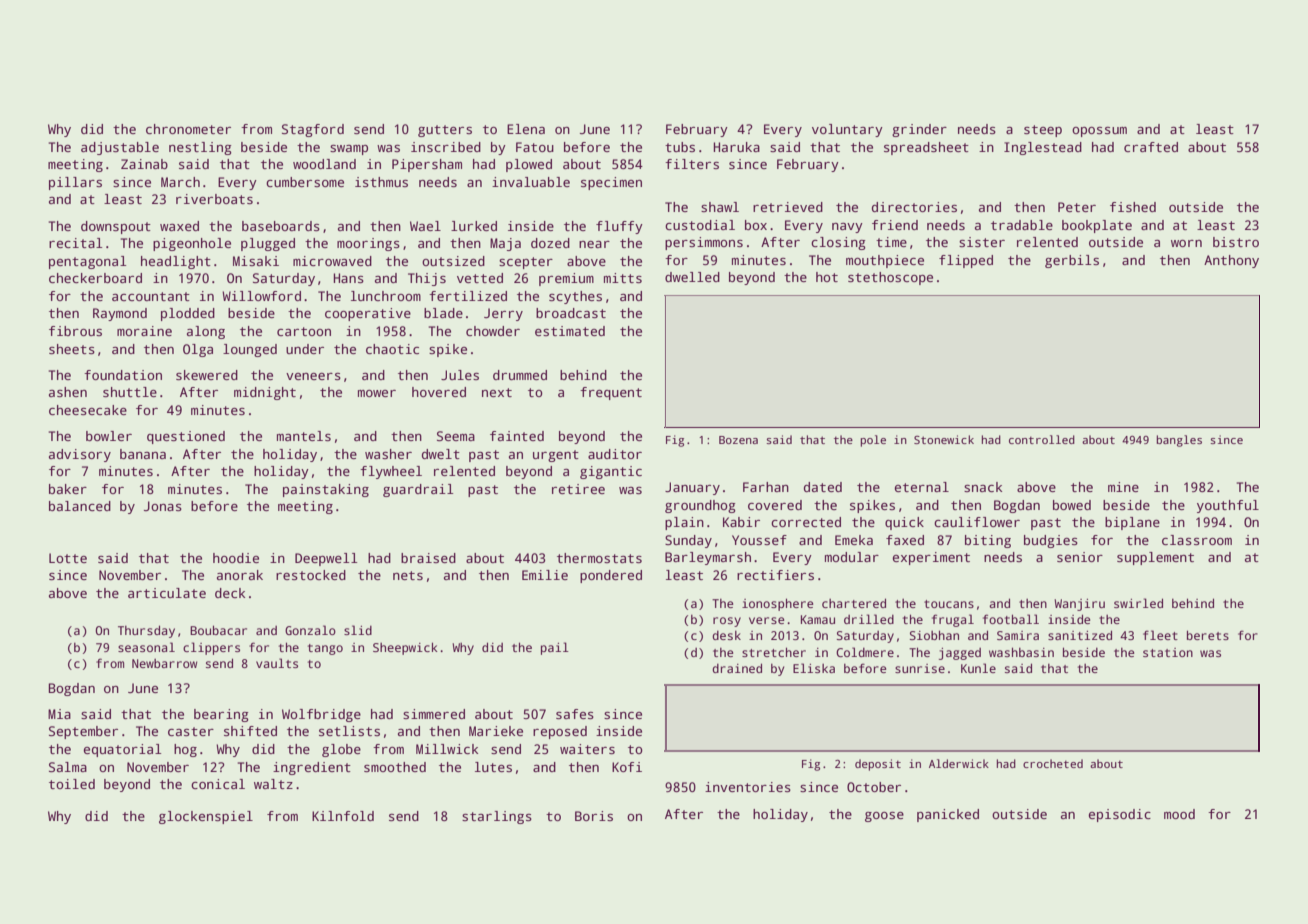 This image has height=924, width=1308. I want to click on deck, so click(230, 593).
